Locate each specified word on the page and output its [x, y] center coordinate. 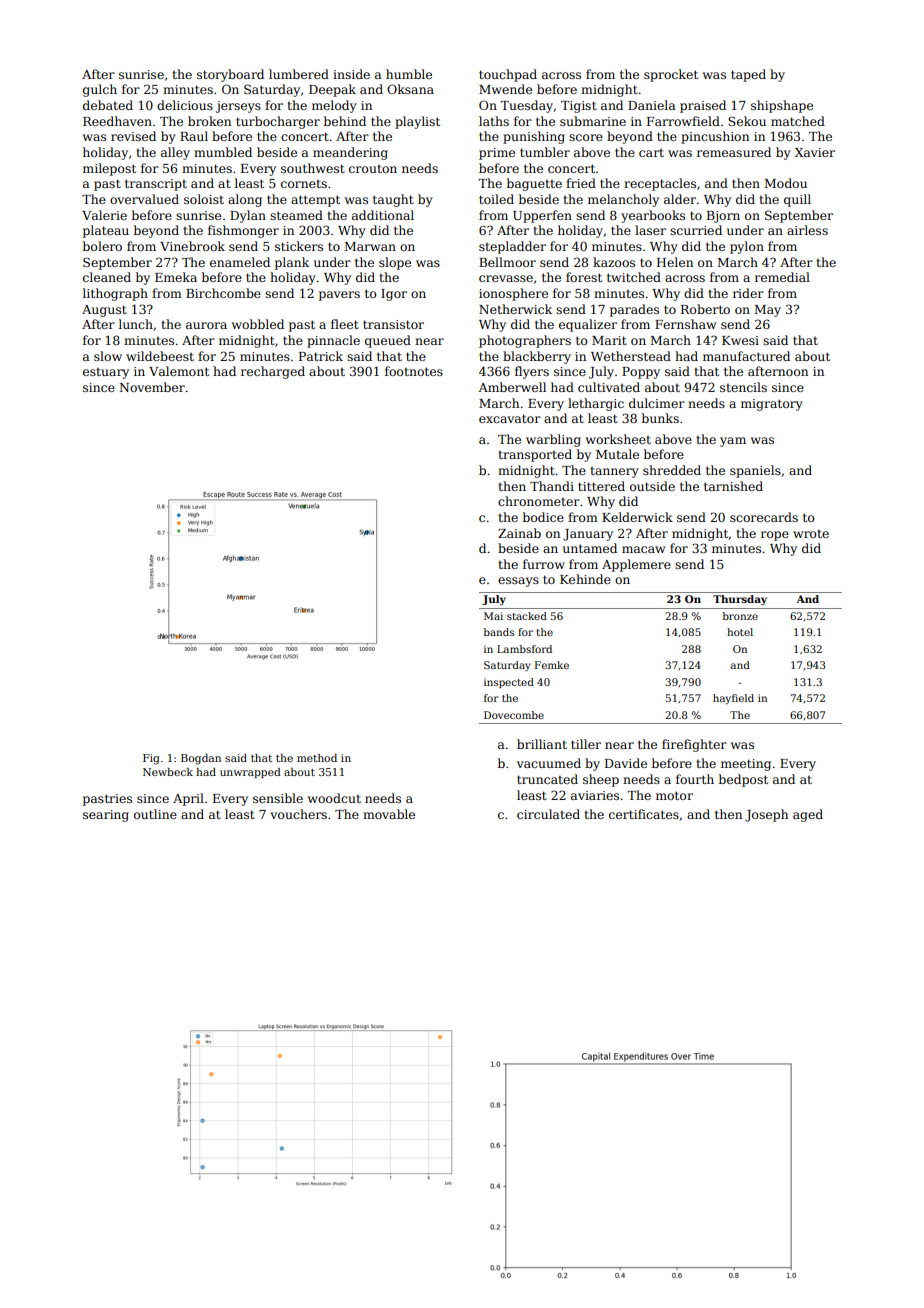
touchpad [508, 75]
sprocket [671, 75]
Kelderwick [637, 517]
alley [175, 153]
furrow [544, 564]
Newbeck [168, 772]
